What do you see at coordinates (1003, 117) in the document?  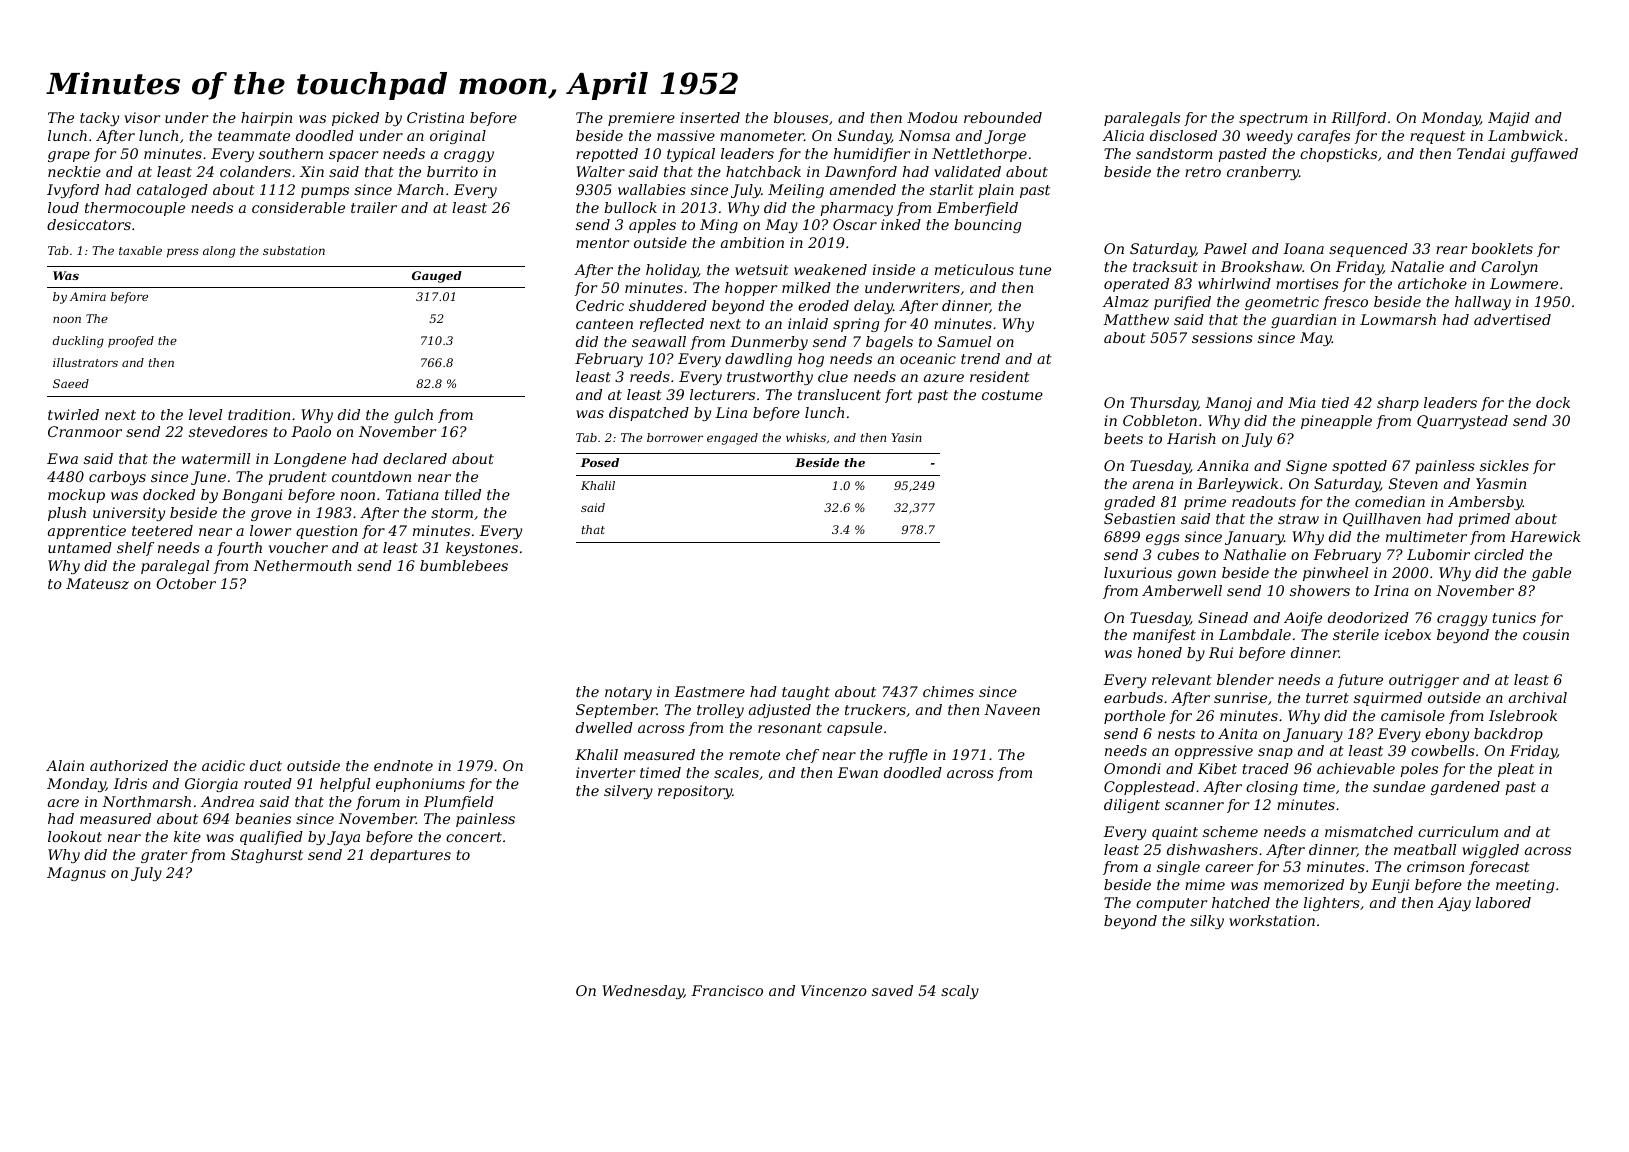 I see `rebounded` at bounding box center [1003, 117].
